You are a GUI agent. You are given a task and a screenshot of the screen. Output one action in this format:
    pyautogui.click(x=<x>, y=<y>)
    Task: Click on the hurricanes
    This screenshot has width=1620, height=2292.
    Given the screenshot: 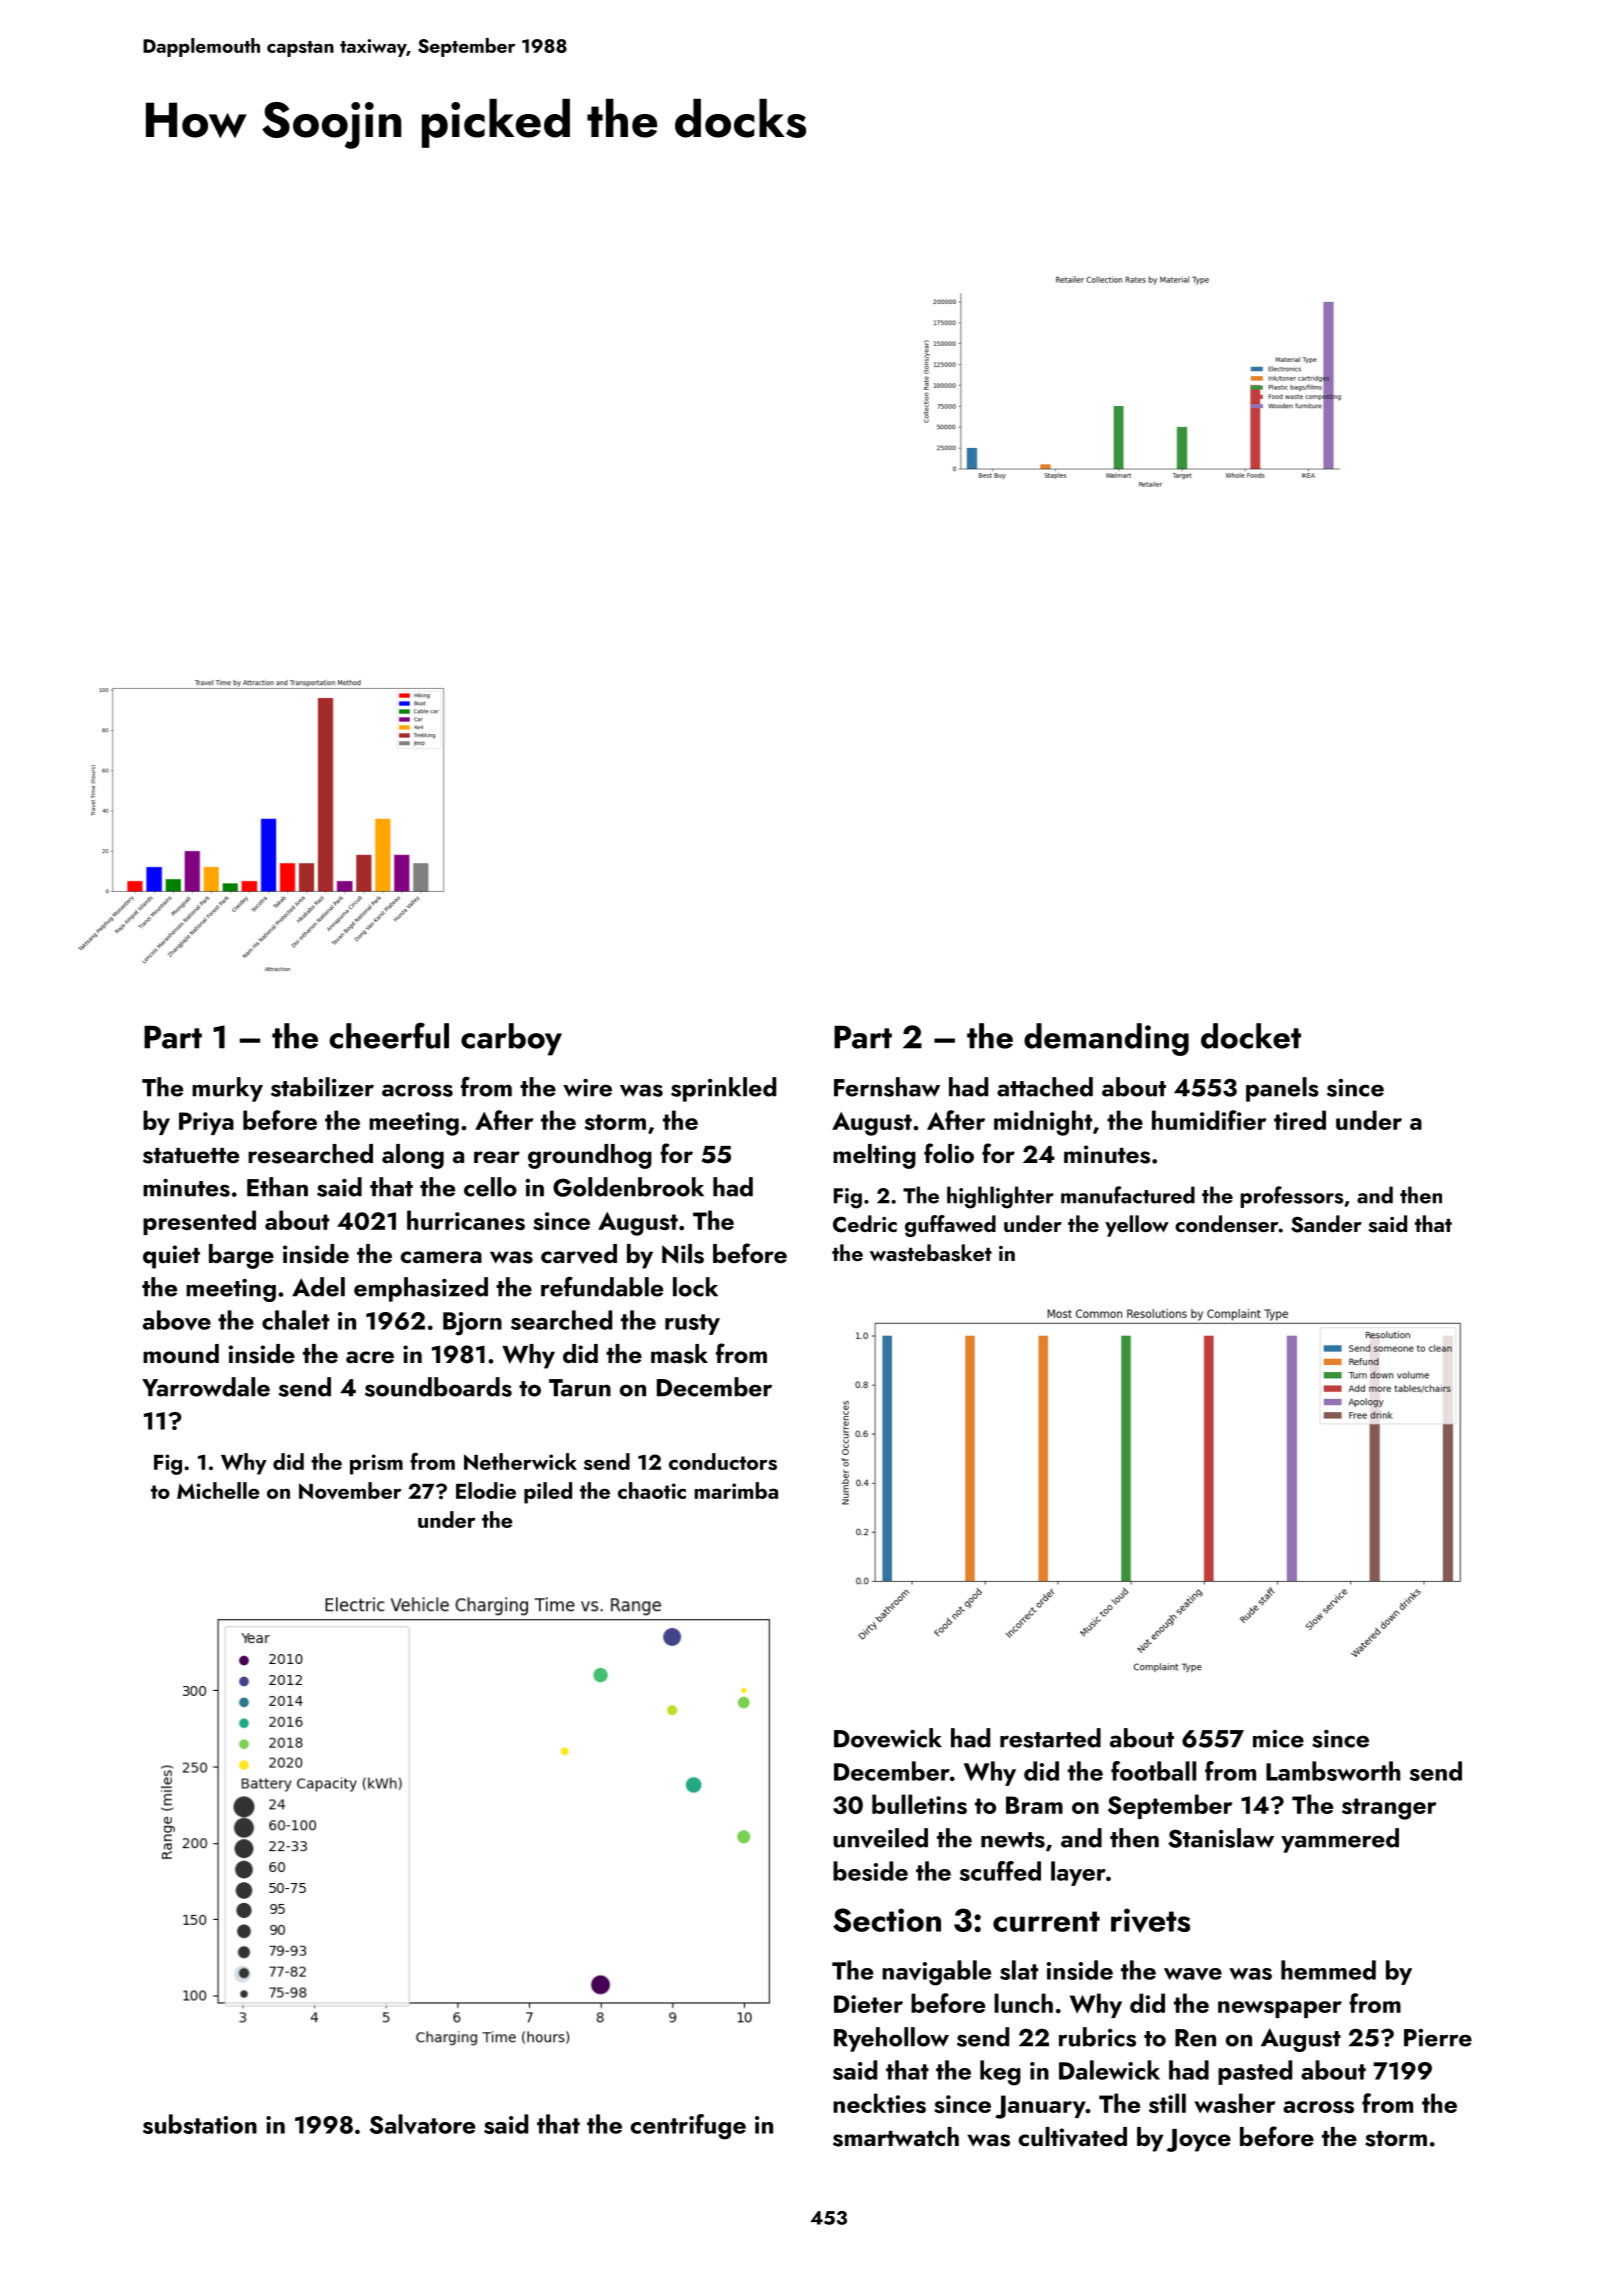 What is the action you would take?
    pyautogui.click(x=466, y=1220)
